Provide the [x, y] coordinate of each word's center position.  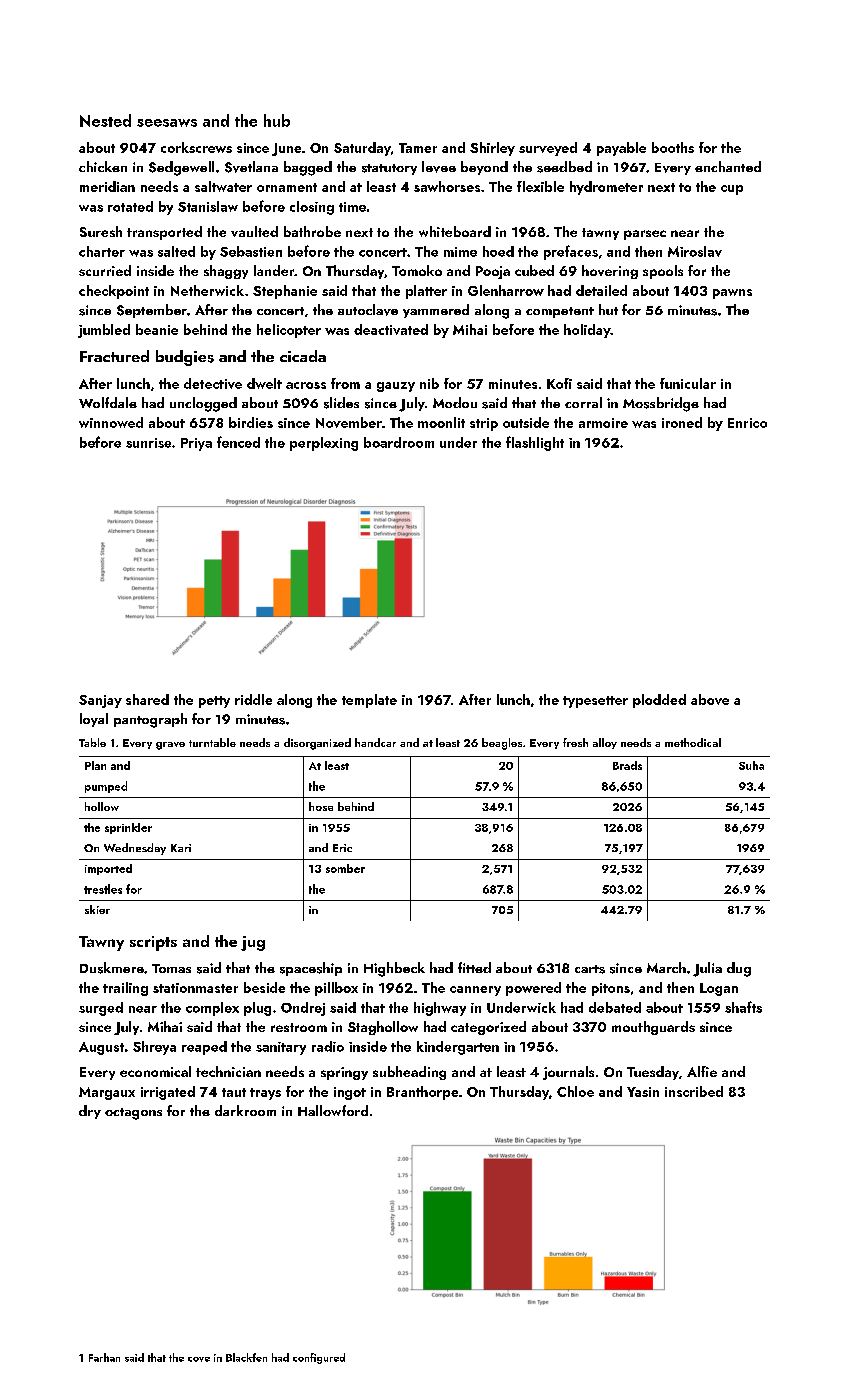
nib [429, 383]
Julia [707, 969]
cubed [534, 270]
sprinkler [128, 828]
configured [319, 1358]
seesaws [167, 123]
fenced [238, 442]
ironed [682, 422]
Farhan [104, 1357]
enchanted [728, 166]
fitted [474, 967]
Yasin [643, 1092]
